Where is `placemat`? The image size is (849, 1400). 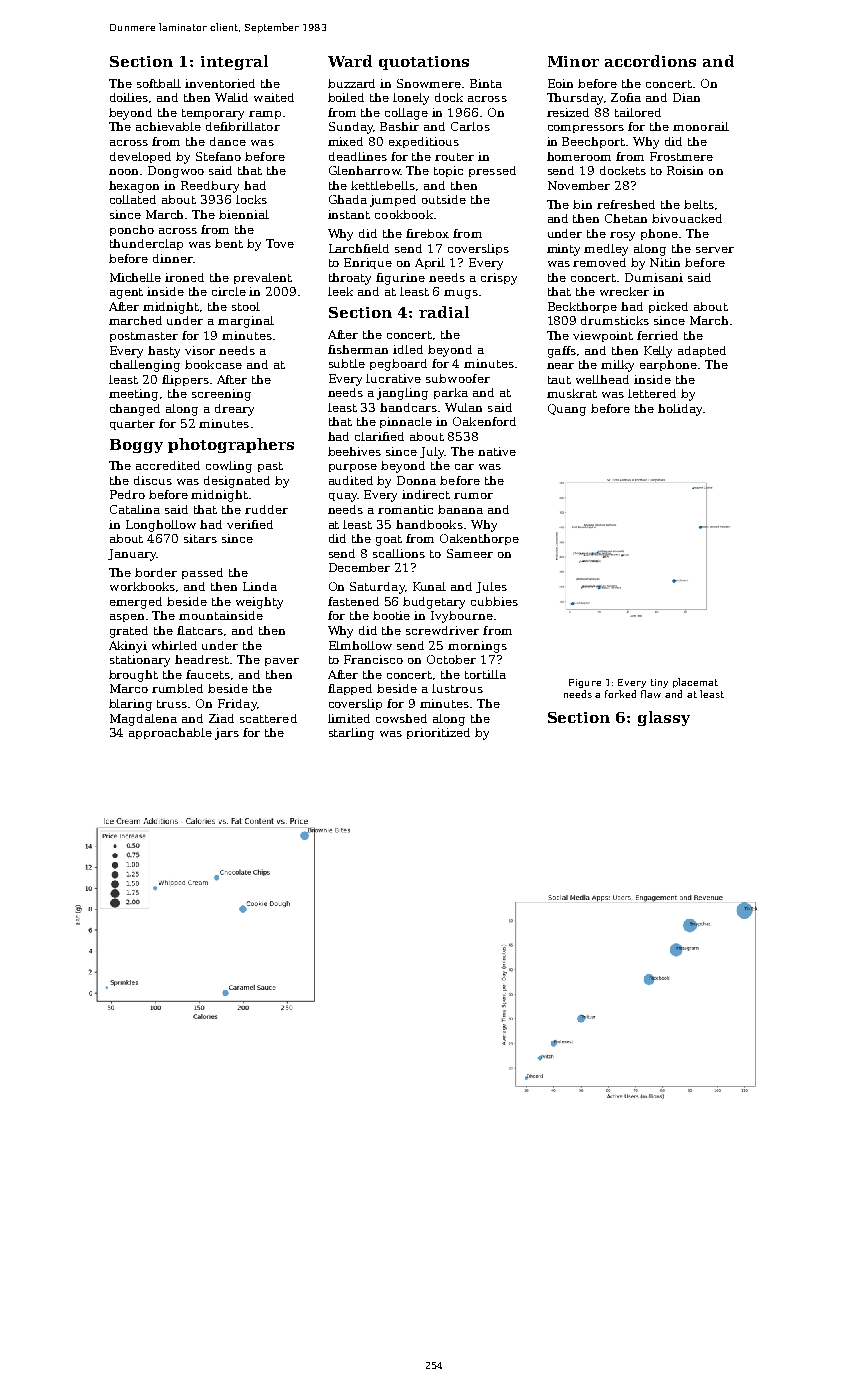 placemat is located at coordinates (695, 683).
